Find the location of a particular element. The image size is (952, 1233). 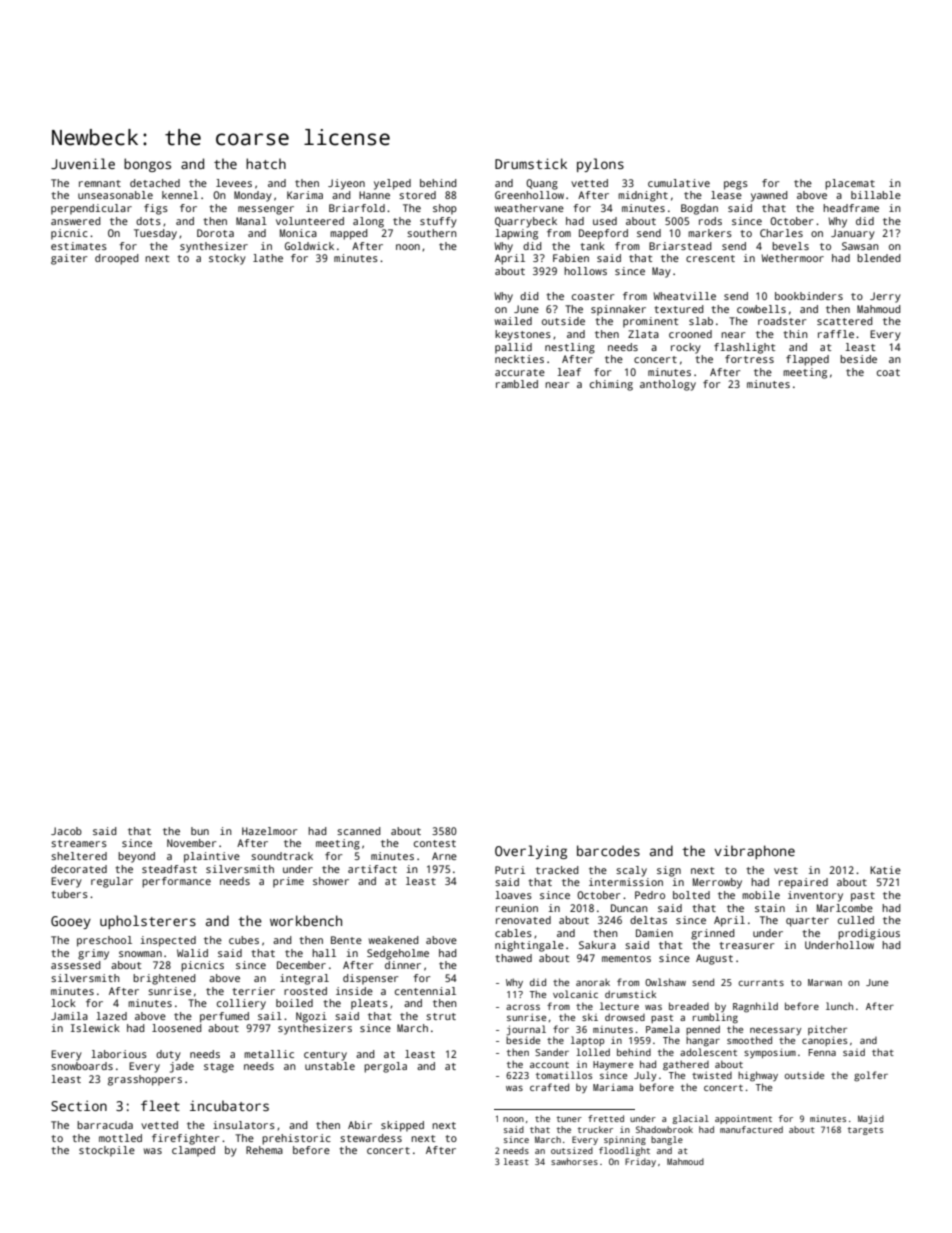

lapwing is located at coordinates (516, 234).
